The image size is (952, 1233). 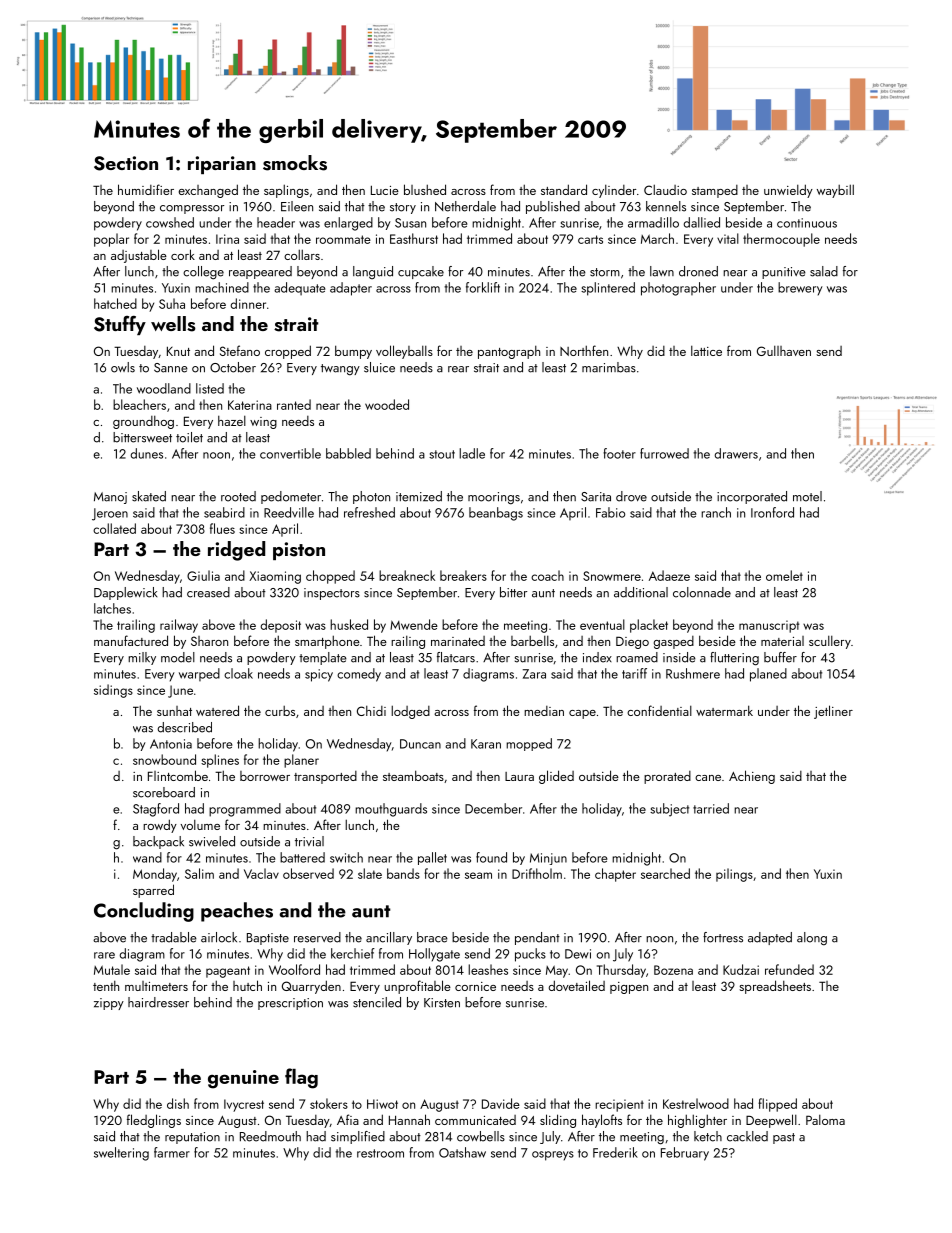 What do you see at coordinates (833, 712) in the screenshot?
I see `jetliner` at bounding box center [833, 712].
